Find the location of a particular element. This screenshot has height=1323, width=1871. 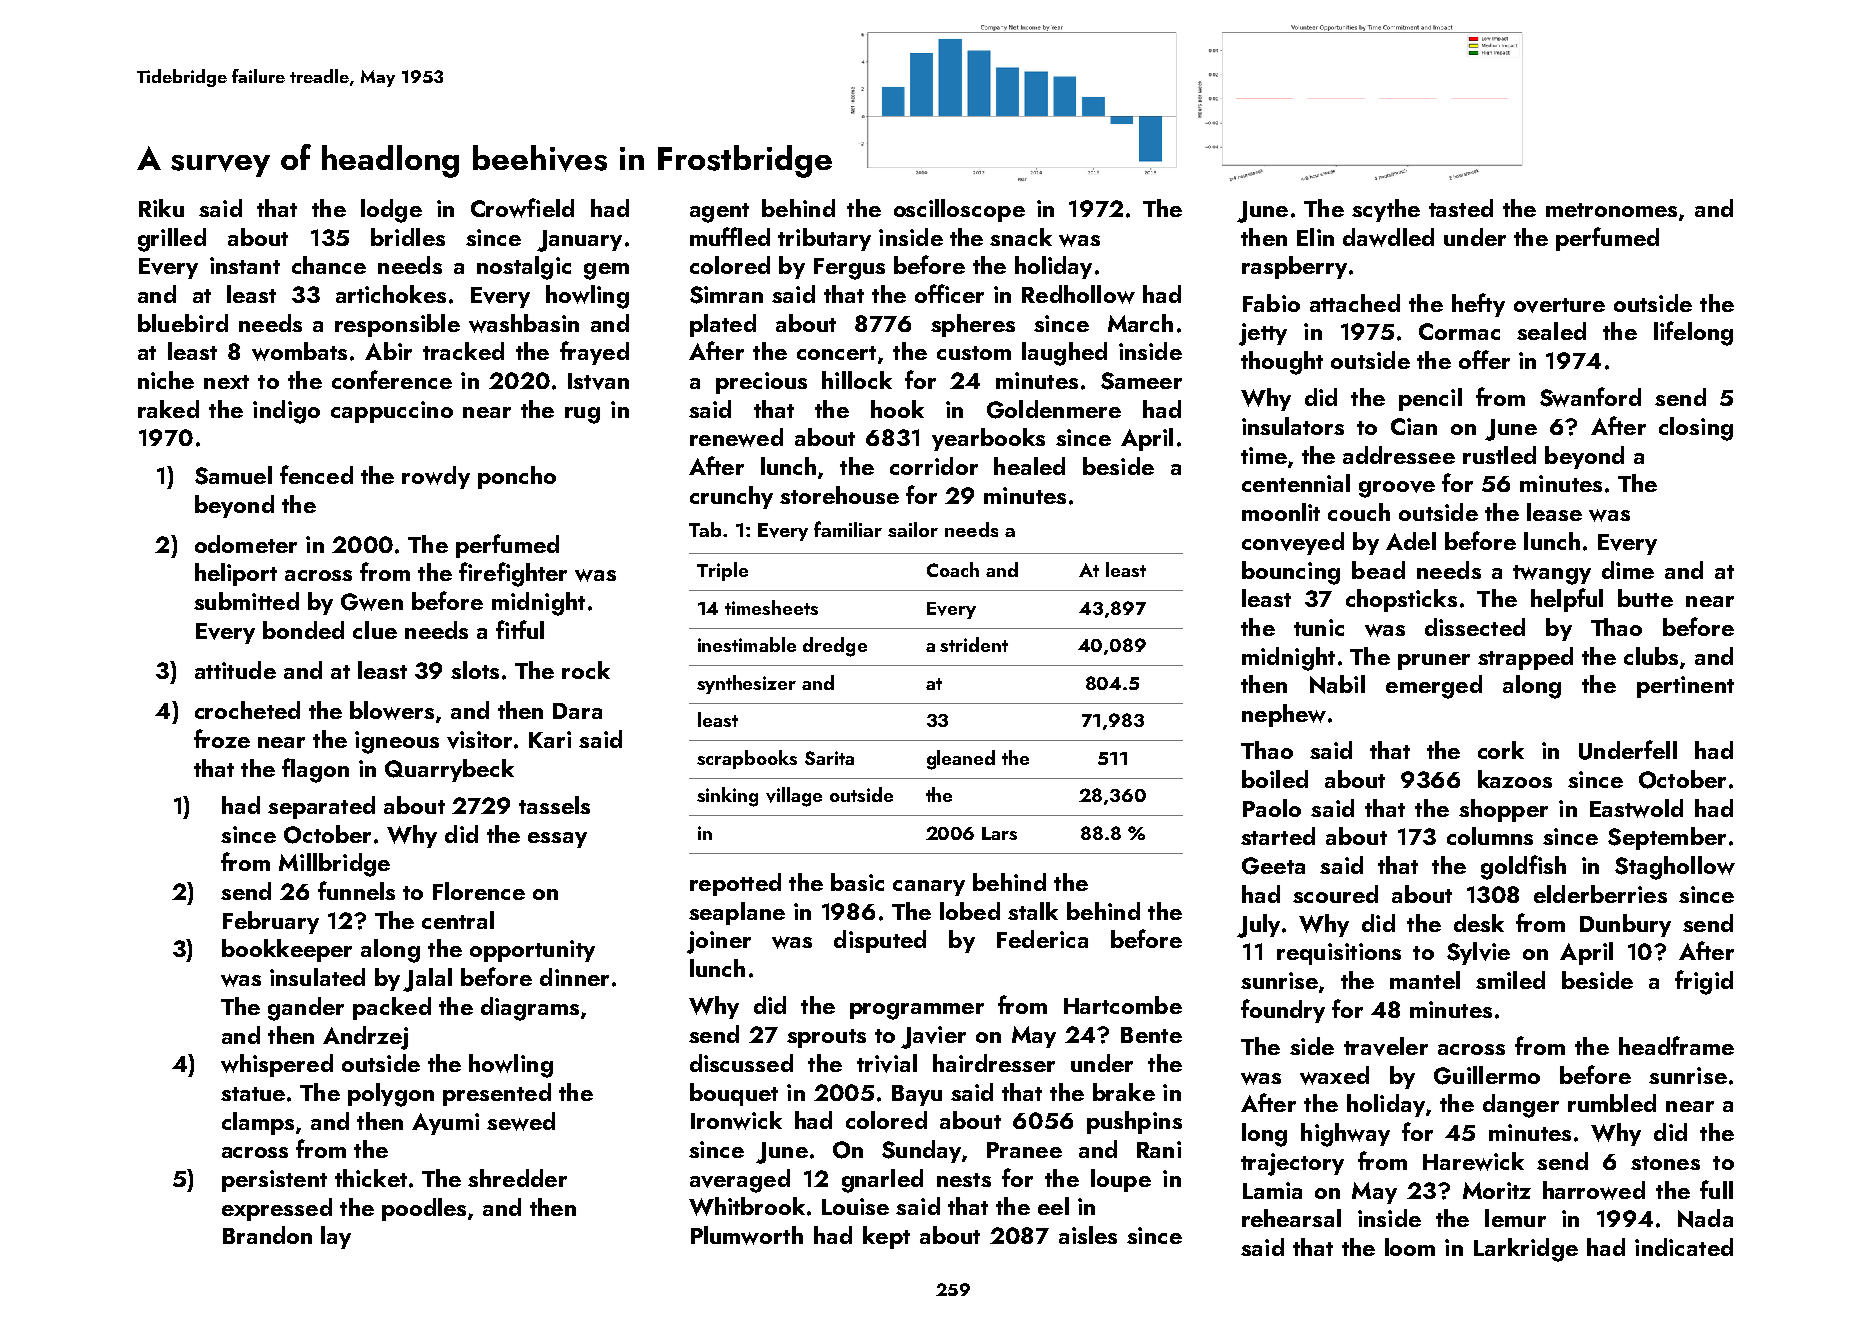

synthesizer is located at coordinates (746, 684).
